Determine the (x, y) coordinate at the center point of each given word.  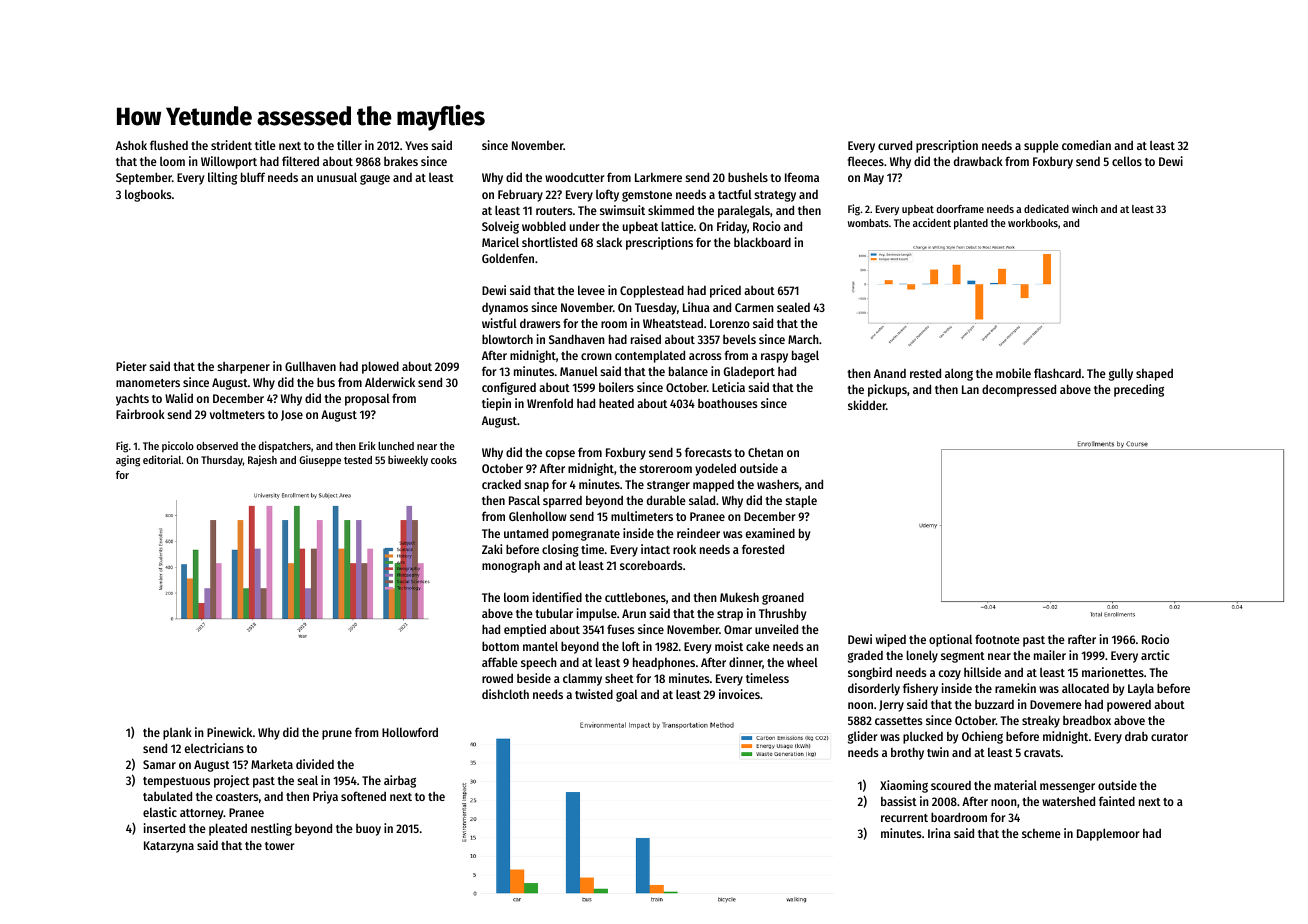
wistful (499, 323)
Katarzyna (169, 847)
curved (895, 145)
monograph (511, 566)
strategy (775, 196)
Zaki (492, 549)
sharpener (243, 367)
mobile (1013, 373)
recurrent (904, 818)
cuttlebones (635, 597)
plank (177, 733)
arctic (1155, 655)
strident (231, 145)
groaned (783, 598)
